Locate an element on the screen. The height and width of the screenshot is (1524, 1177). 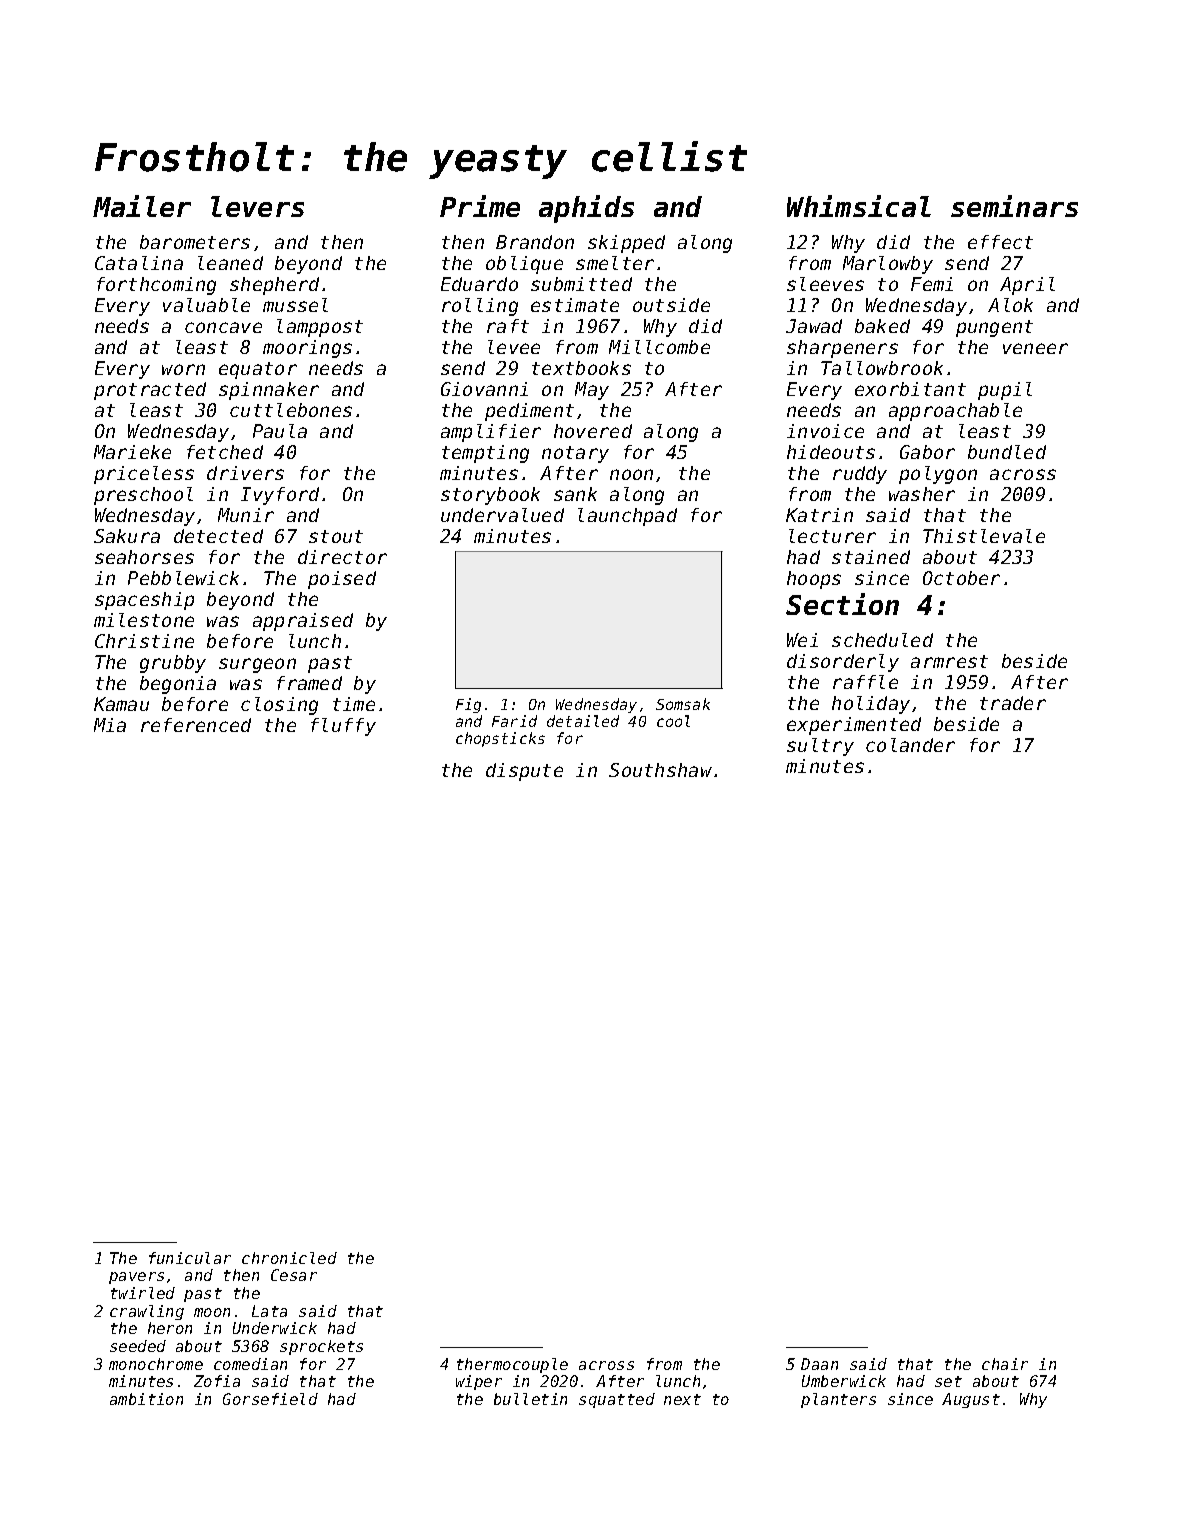
Southshaw is located at coordinates (660, 770).
